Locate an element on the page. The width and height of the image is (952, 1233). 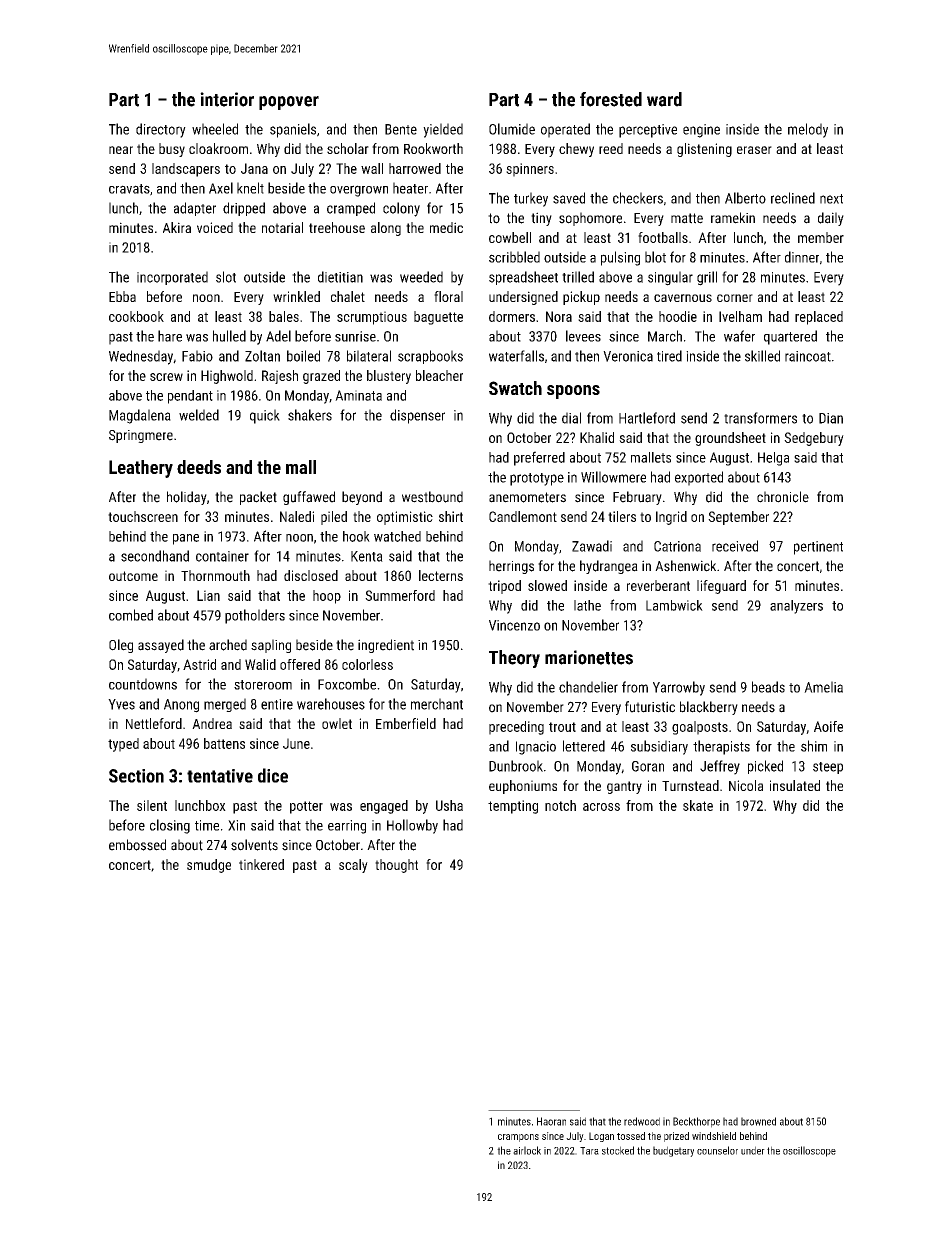
dietitian is located at coordinates (340, 277).
